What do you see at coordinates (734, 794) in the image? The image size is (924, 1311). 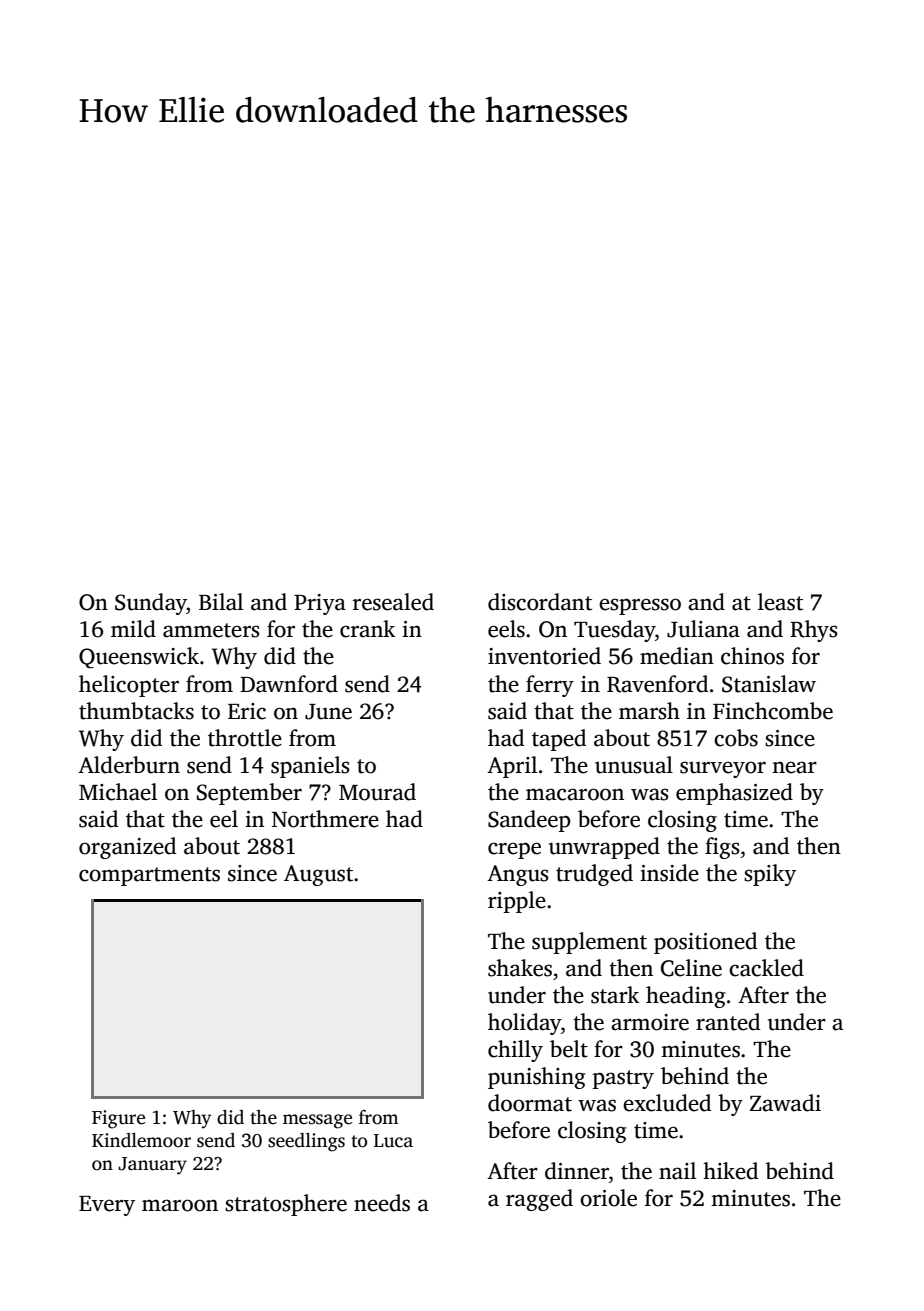 I see `emphasized` at bounding box center [734, 794].
